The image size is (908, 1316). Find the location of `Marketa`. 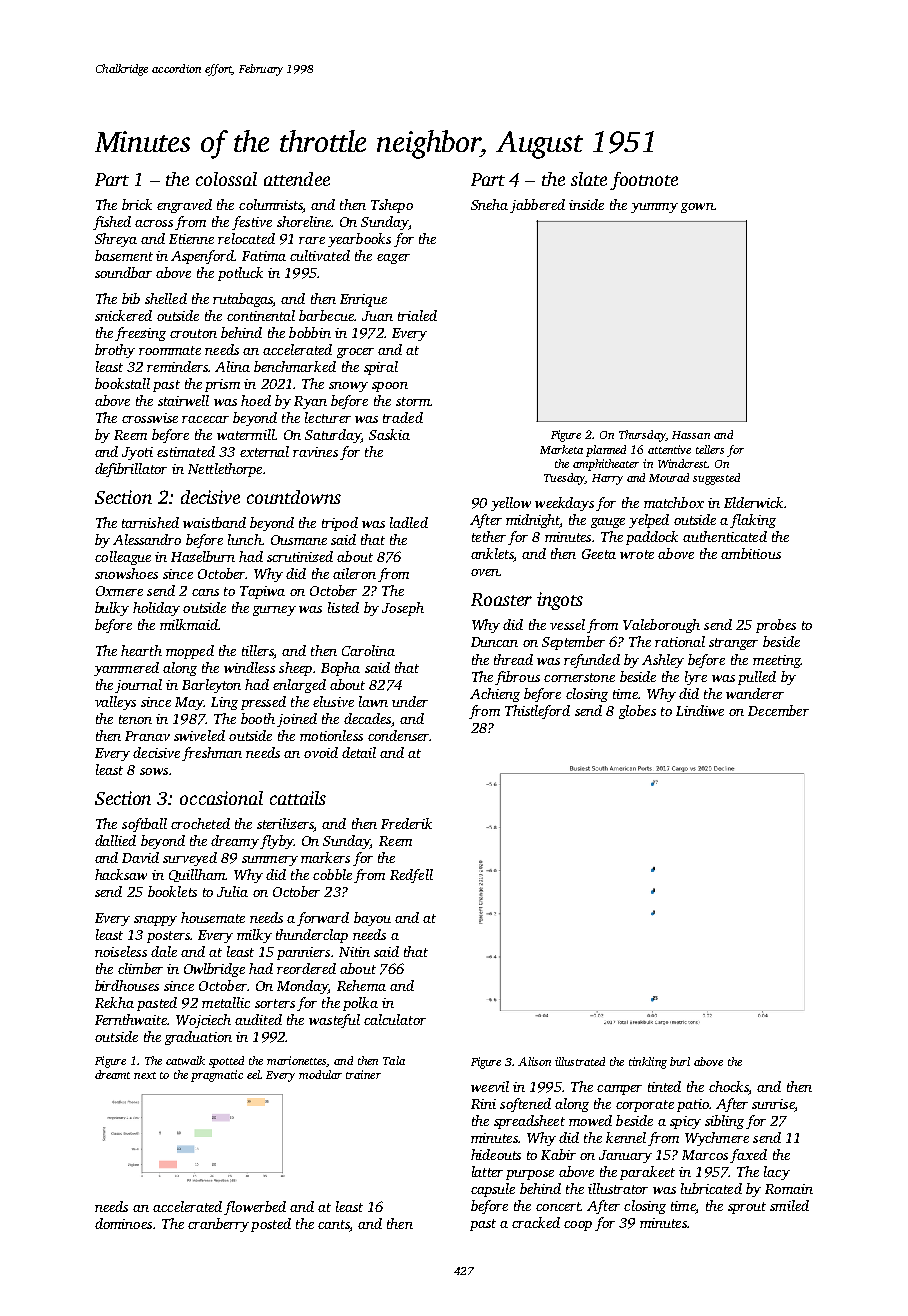

Marketa is located at coordinates (561, 449).
